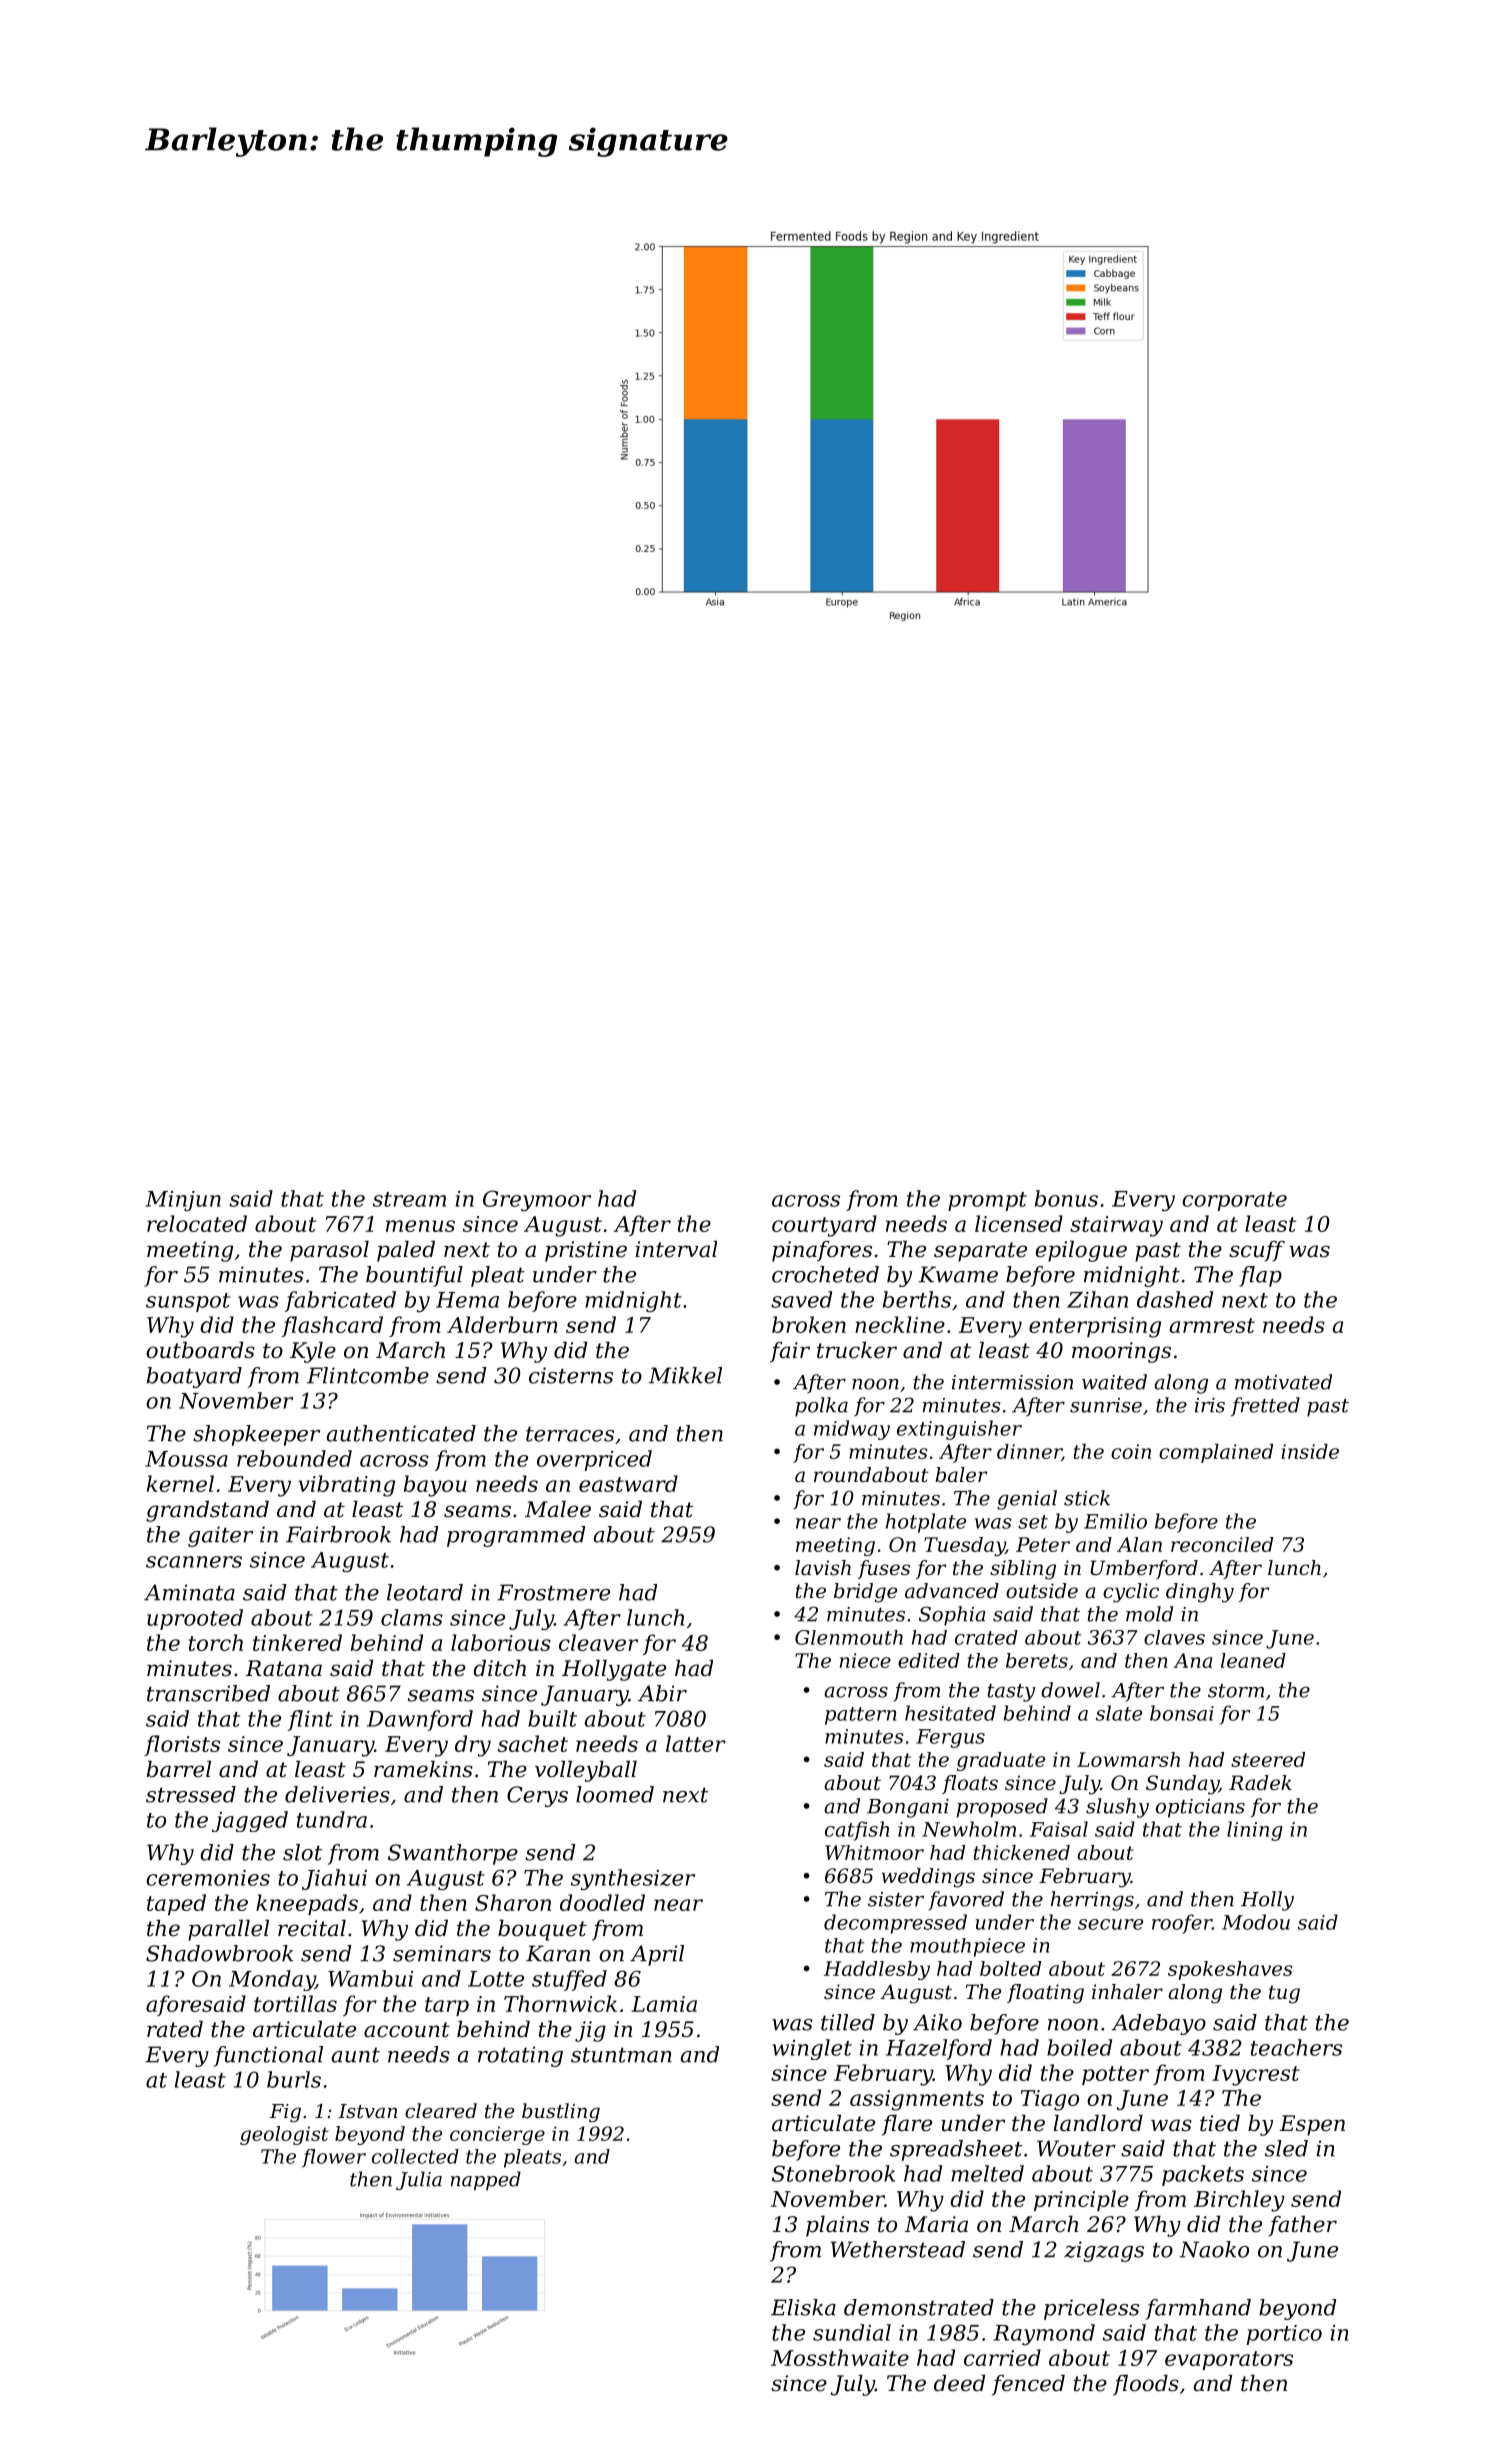 Image resolution: width=1496 pixels, height=2464 pixels. I want to click on bayou, so click(435, 1486).
